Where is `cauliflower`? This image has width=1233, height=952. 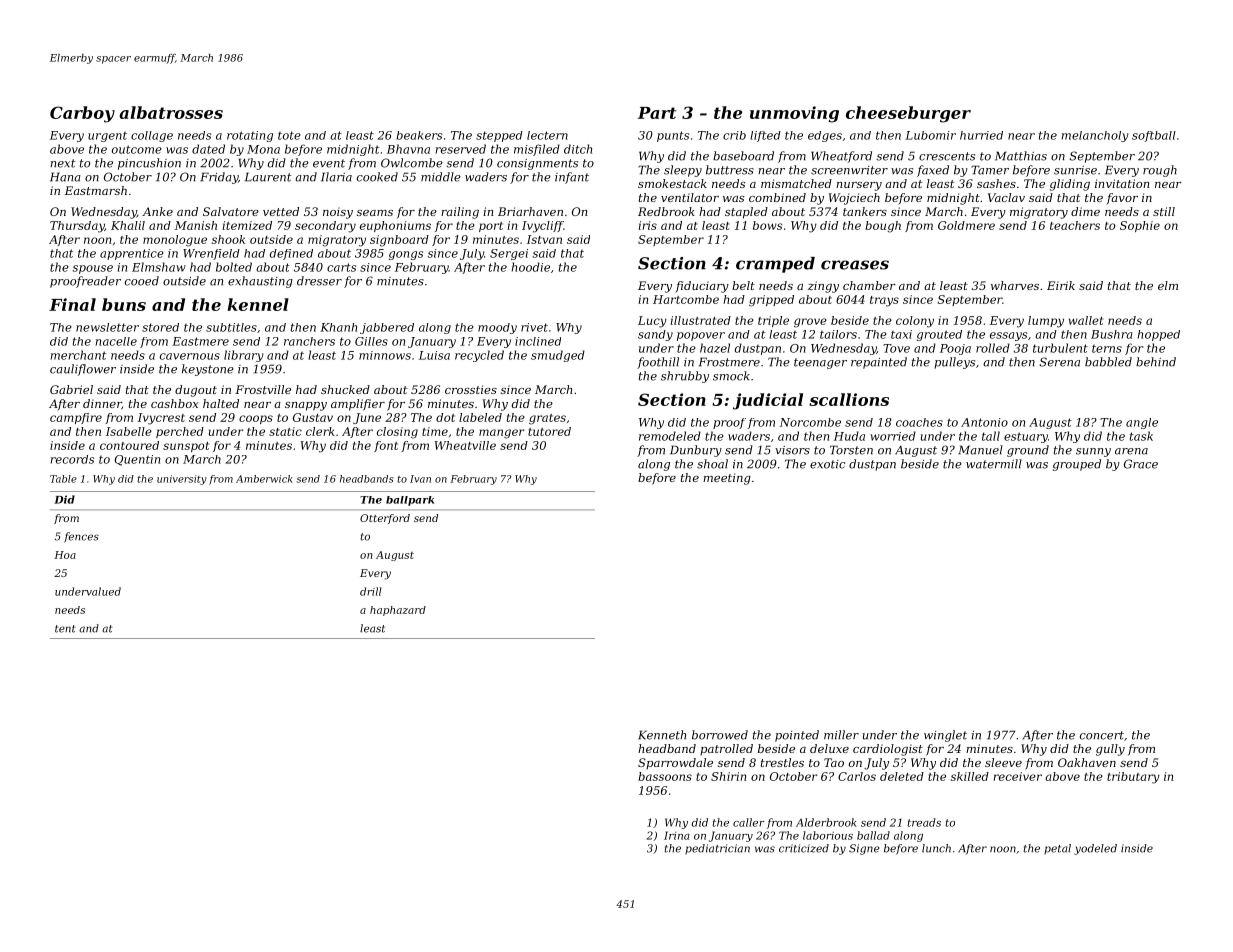
cauliflower is located at coordinates (83, 370).
